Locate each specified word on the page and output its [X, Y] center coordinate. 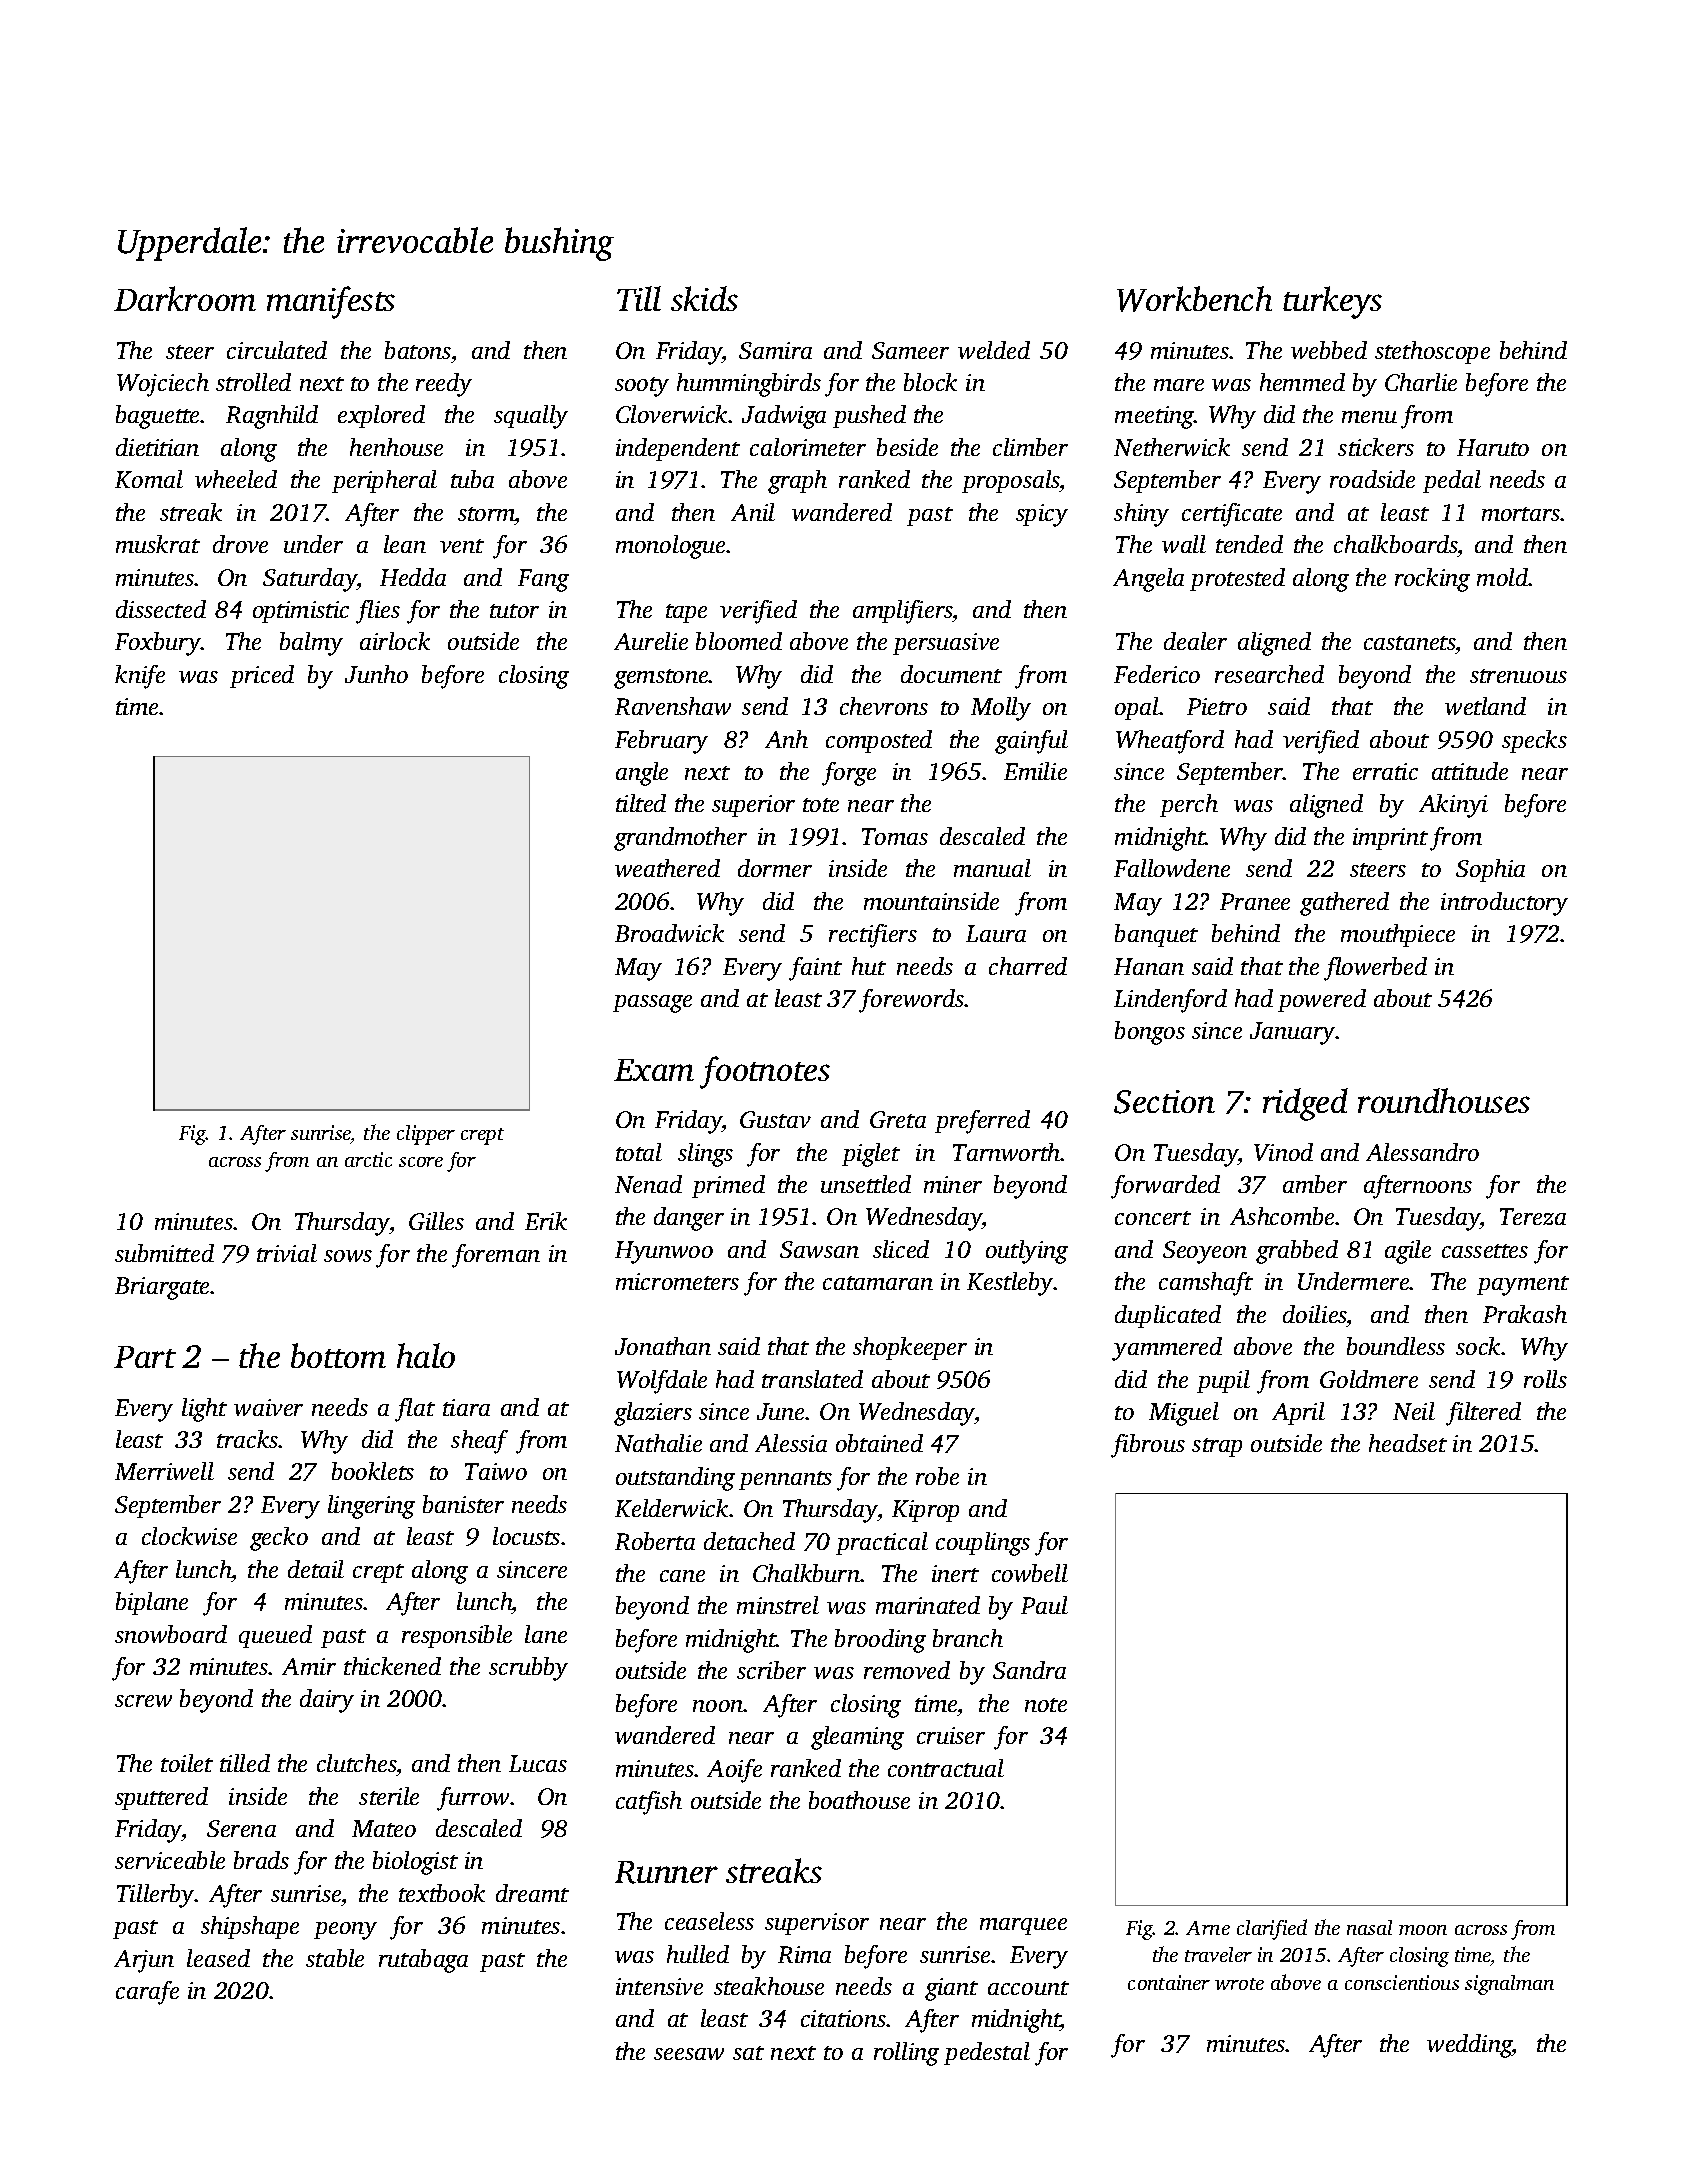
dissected [161, 609]
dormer [775, 868]
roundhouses [1444, 1100]
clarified [1272, 1929]
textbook [442, 1893]
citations [844, 2018]
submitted [164, 1253]
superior [753, 806]
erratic [1385, 771]
